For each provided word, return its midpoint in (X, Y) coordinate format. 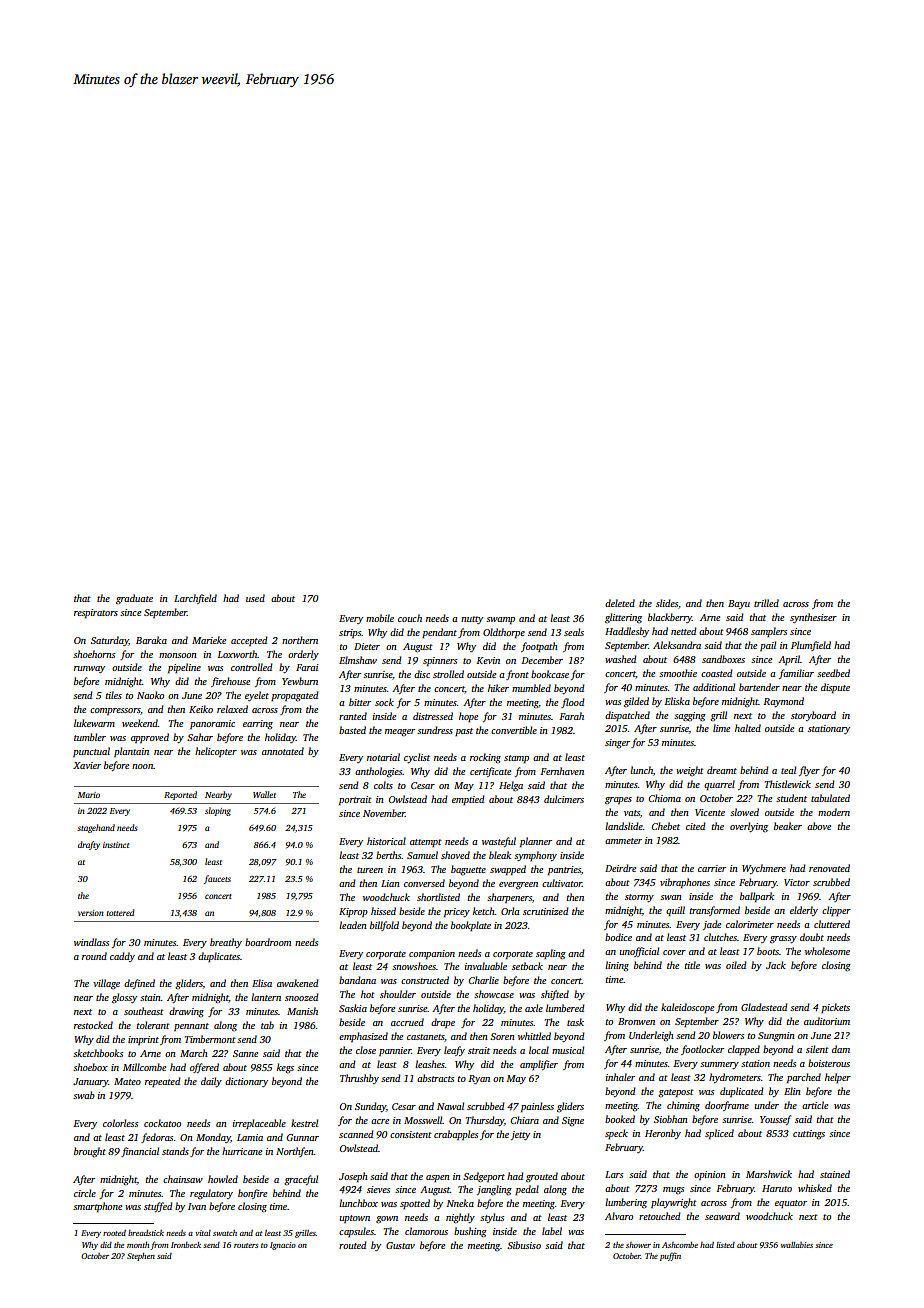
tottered (120, 912)
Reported (180, 795)
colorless (120, 1123)
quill (675, 911)
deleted (620, 603)
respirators (96, 613)
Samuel (422, 855)
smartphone (97, 1207)
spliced (719, 1134)
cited (695, 826)
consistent (411, 1134)
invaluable (485, 966)
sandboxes (723, 659)
